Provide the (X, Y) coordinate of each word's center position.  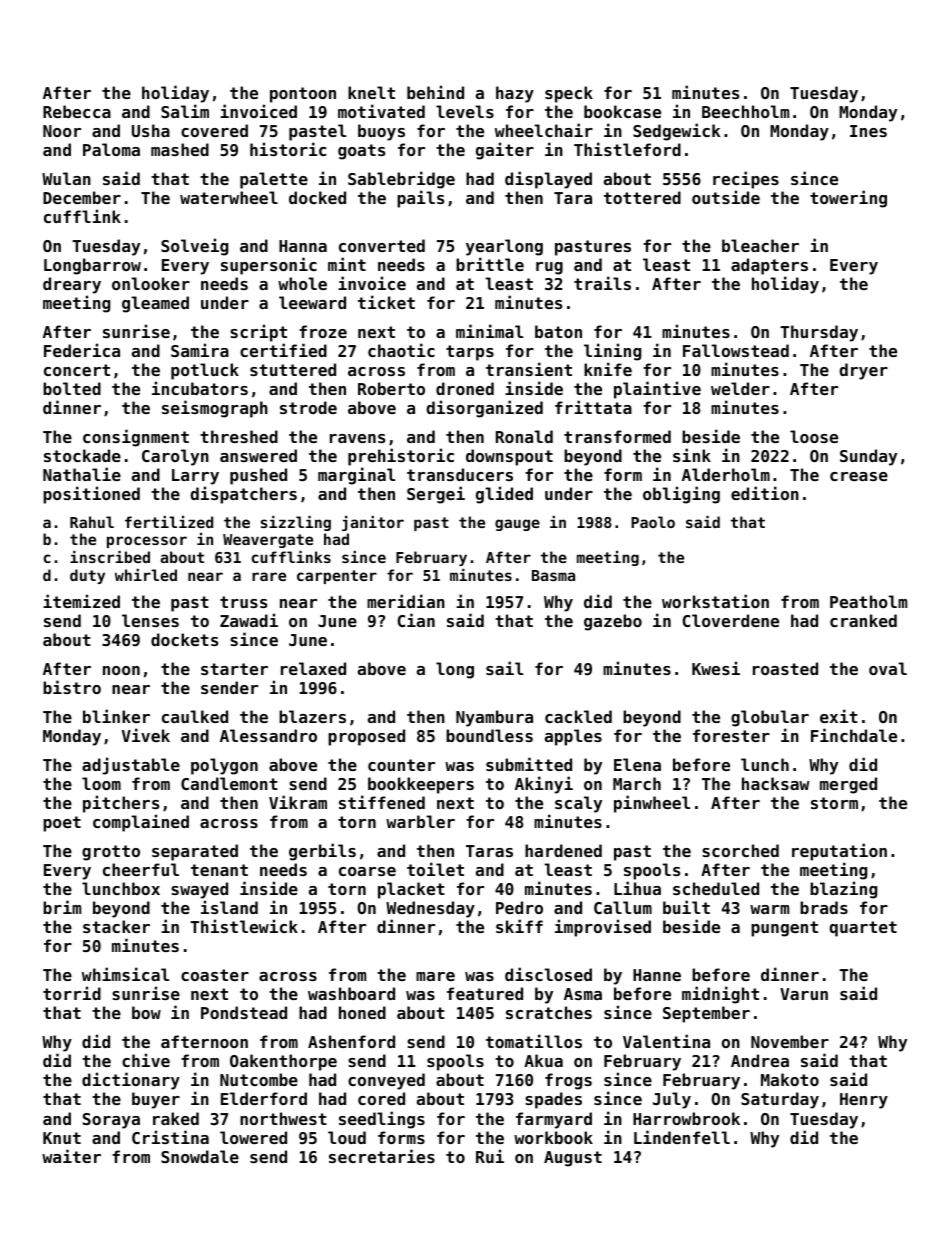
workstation (715, 601)
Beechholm (745, 111)
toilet (435, 869)
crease (859, 476)
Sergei (436, 495)
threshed (239, 436)
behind (435, 92)
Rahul (92, 522)
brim (62, 907)
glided (504, 495)
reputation (839, 852)
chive (146, 1060)
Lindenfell (682, 1137)
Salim (185, 111)
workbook (553, 1137)
